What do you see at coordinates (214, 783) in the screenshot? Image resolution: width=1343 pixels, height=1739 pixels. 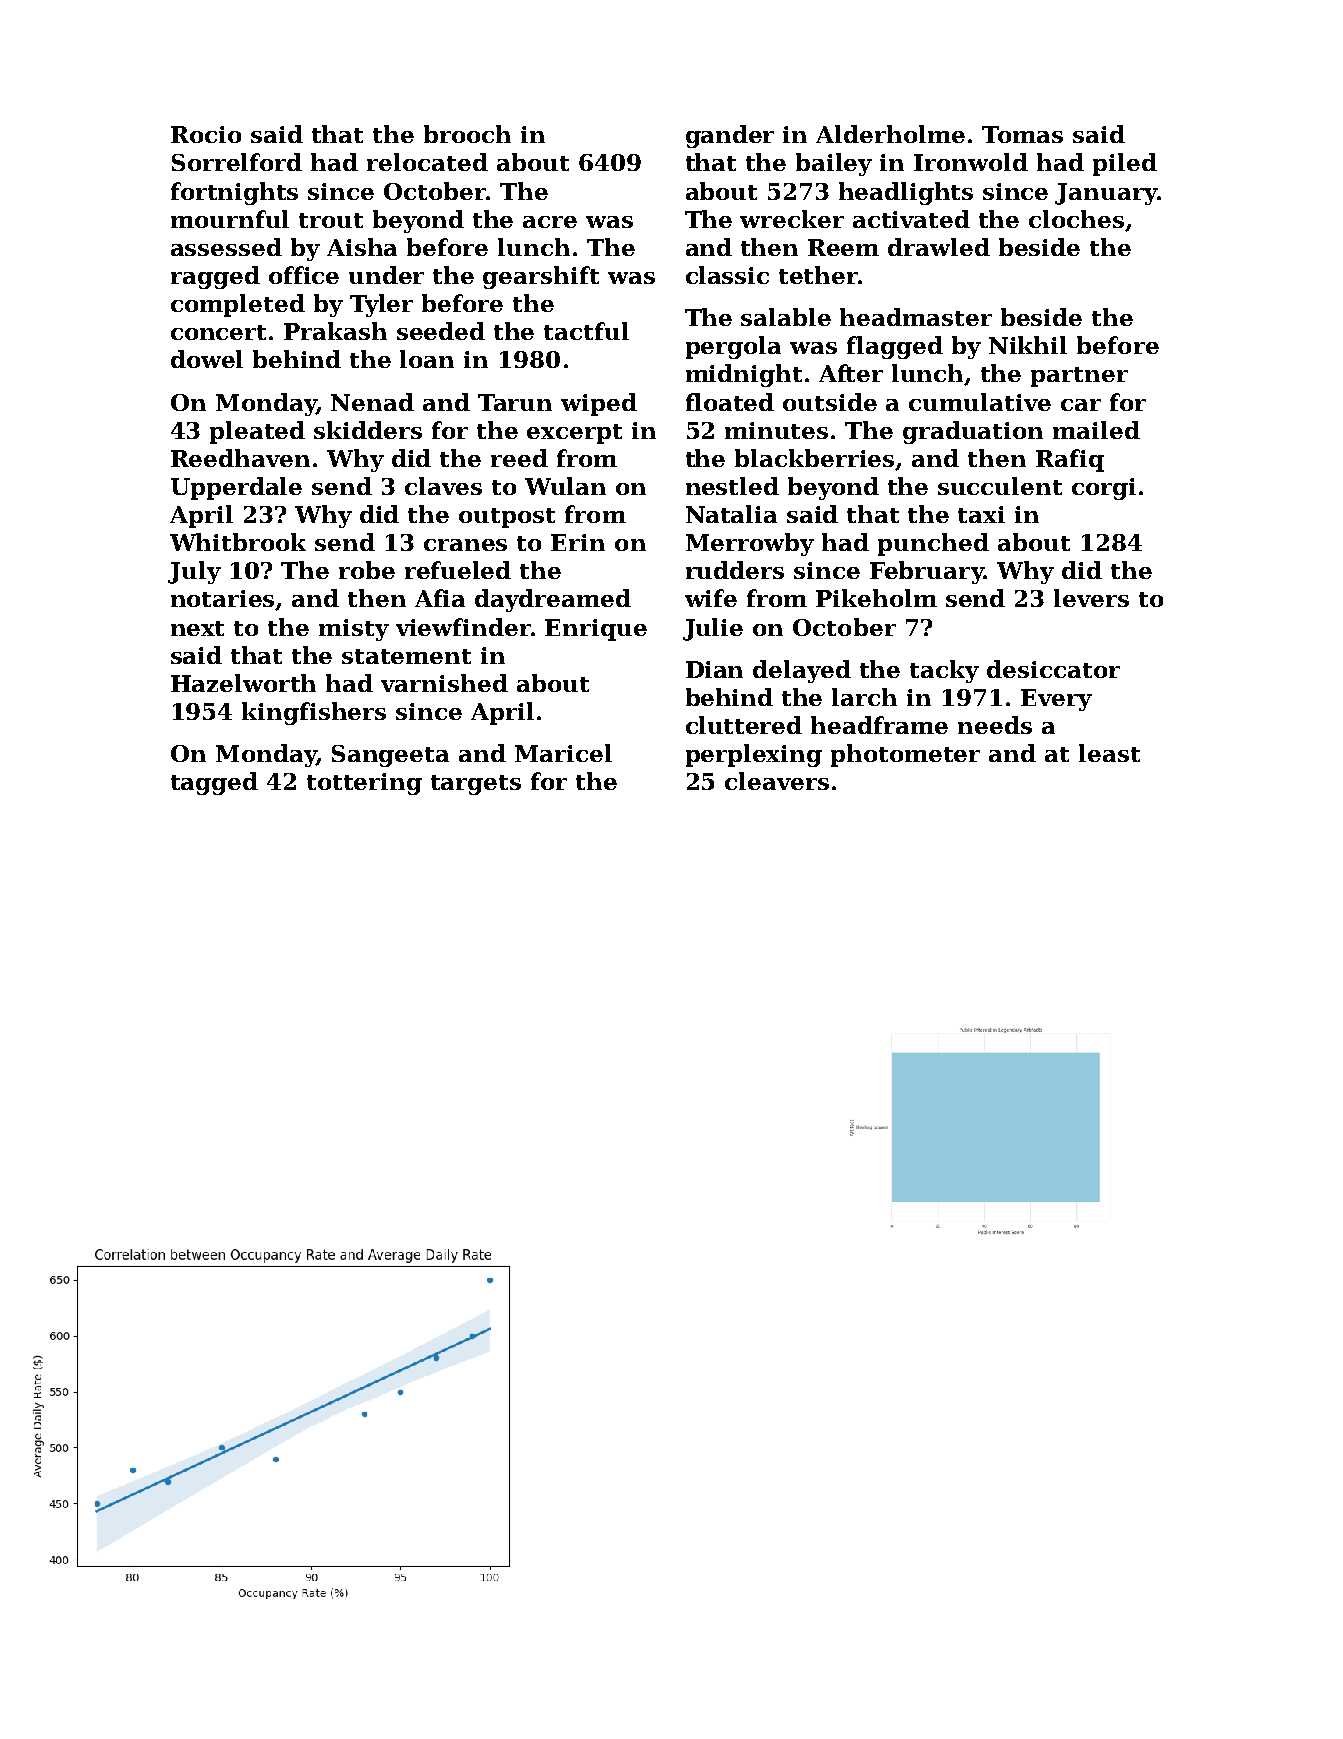 I see `tagged` at bounding box center [214, 783].
